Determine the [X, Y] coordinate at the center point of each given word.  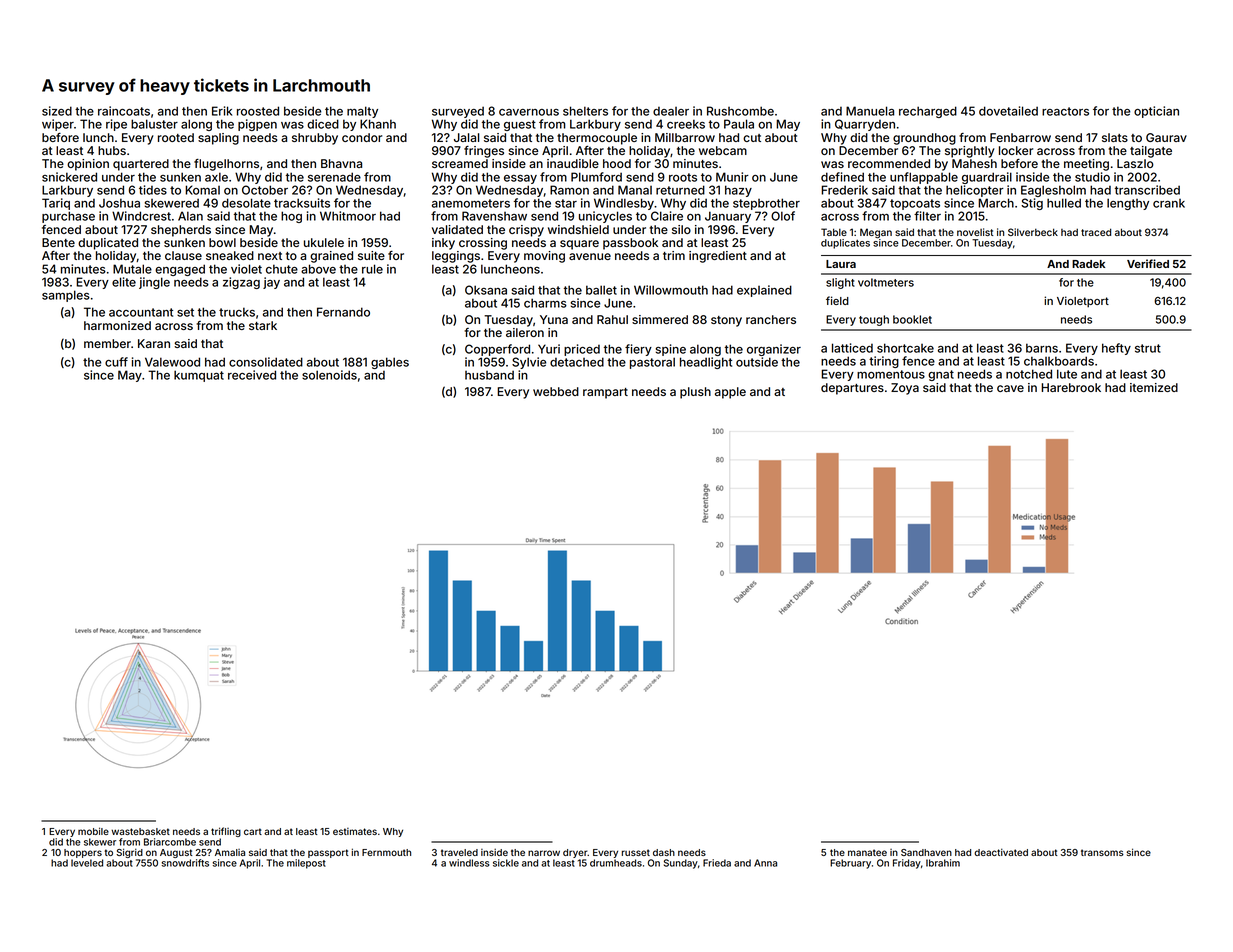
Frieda [717, 863]
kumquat [199, 376]
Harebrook [1071, 387]
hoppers [83, 853]
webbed [556, 391]
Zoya [905, 389]
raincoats [124, 111]
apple [730, 393]
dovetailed [1008, 111]
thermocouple [597, 139]
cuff [116, 362]
